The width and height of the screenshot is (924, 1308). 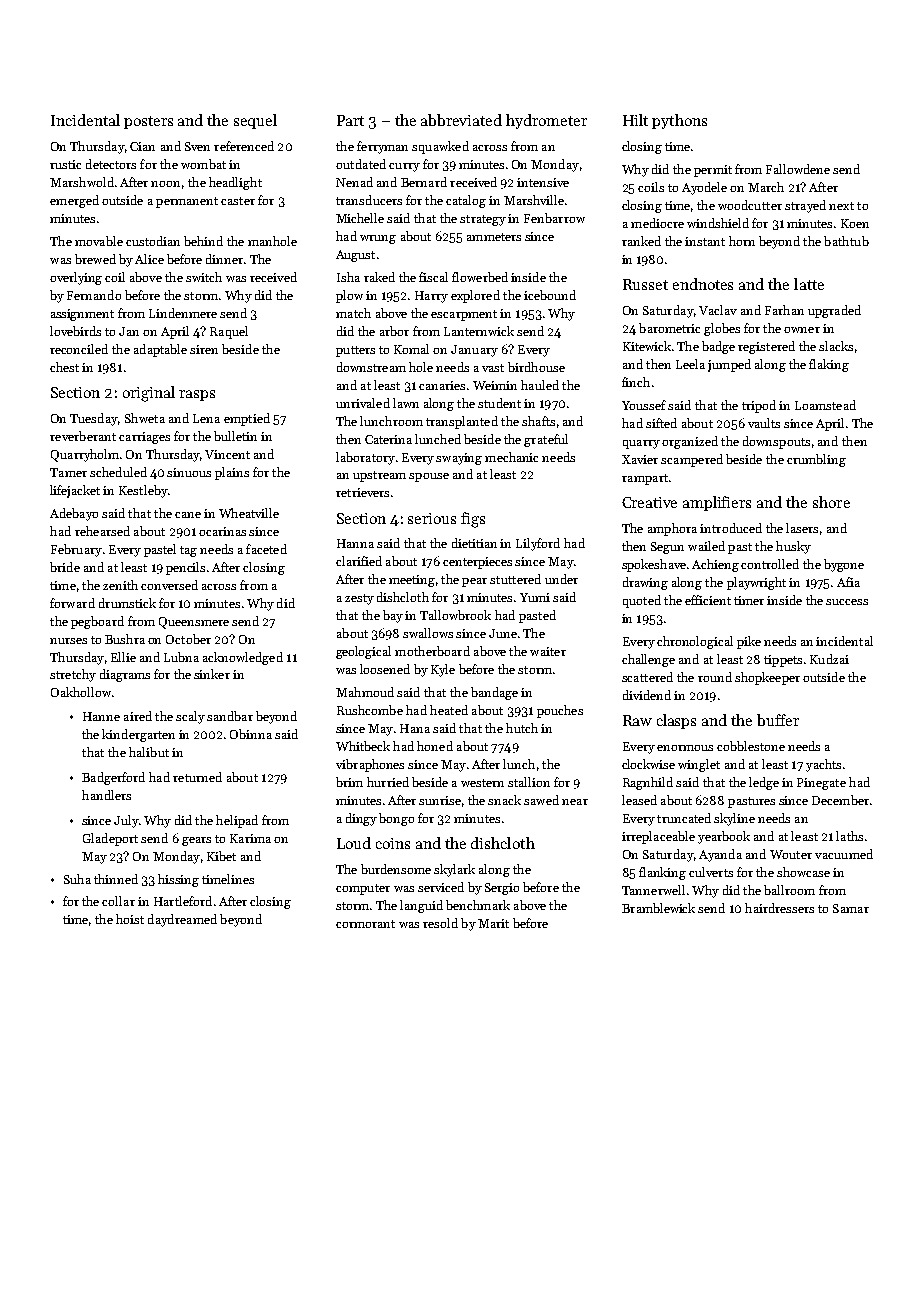 What do you see at coordinates (363, 889) in the screenshot?
I see `computer` at bounding box center [363, 889].
